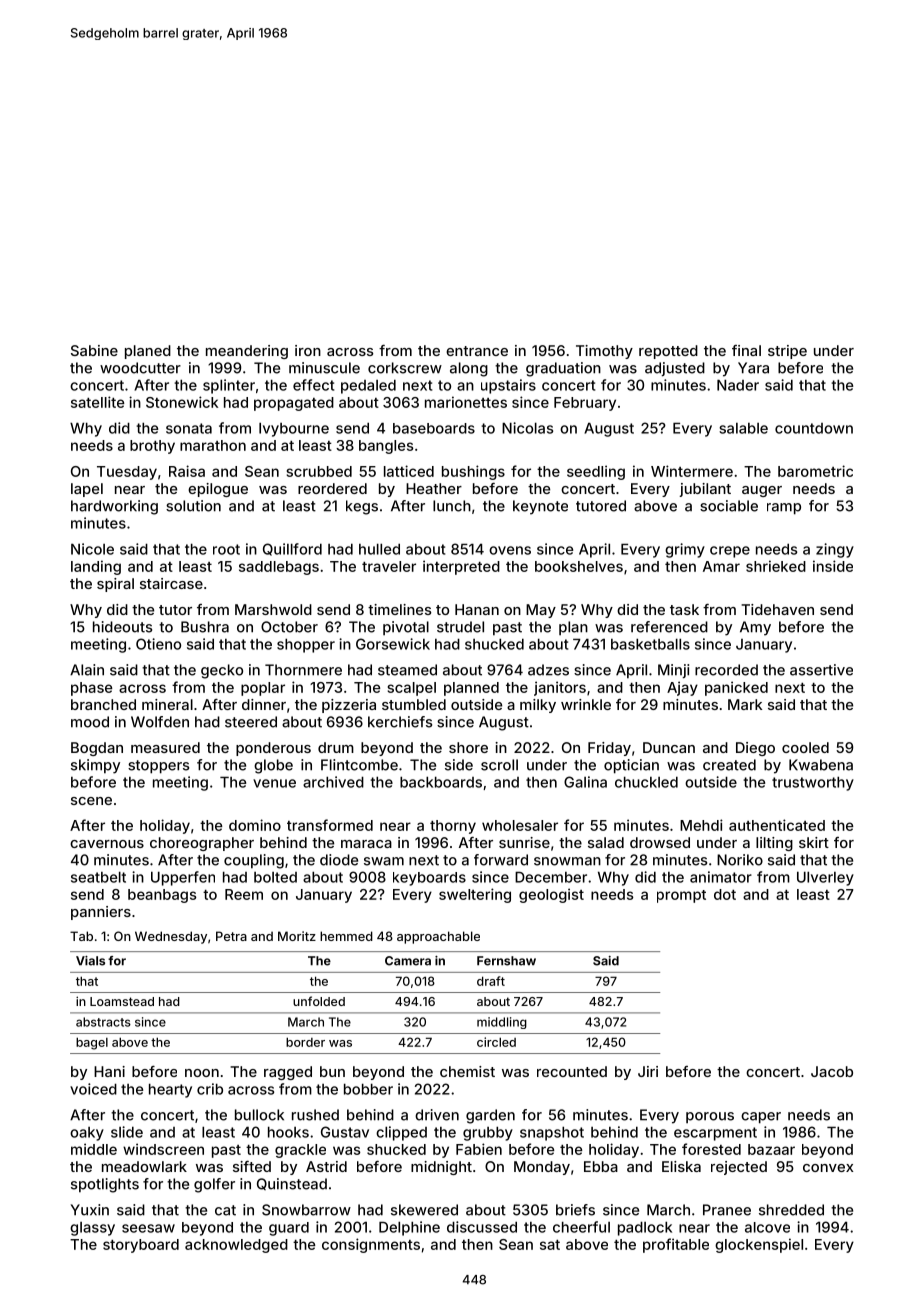  What do you see at coordinates (91, 689) in the screenshot?
I see `phase` at bounding box center [91, 689].
